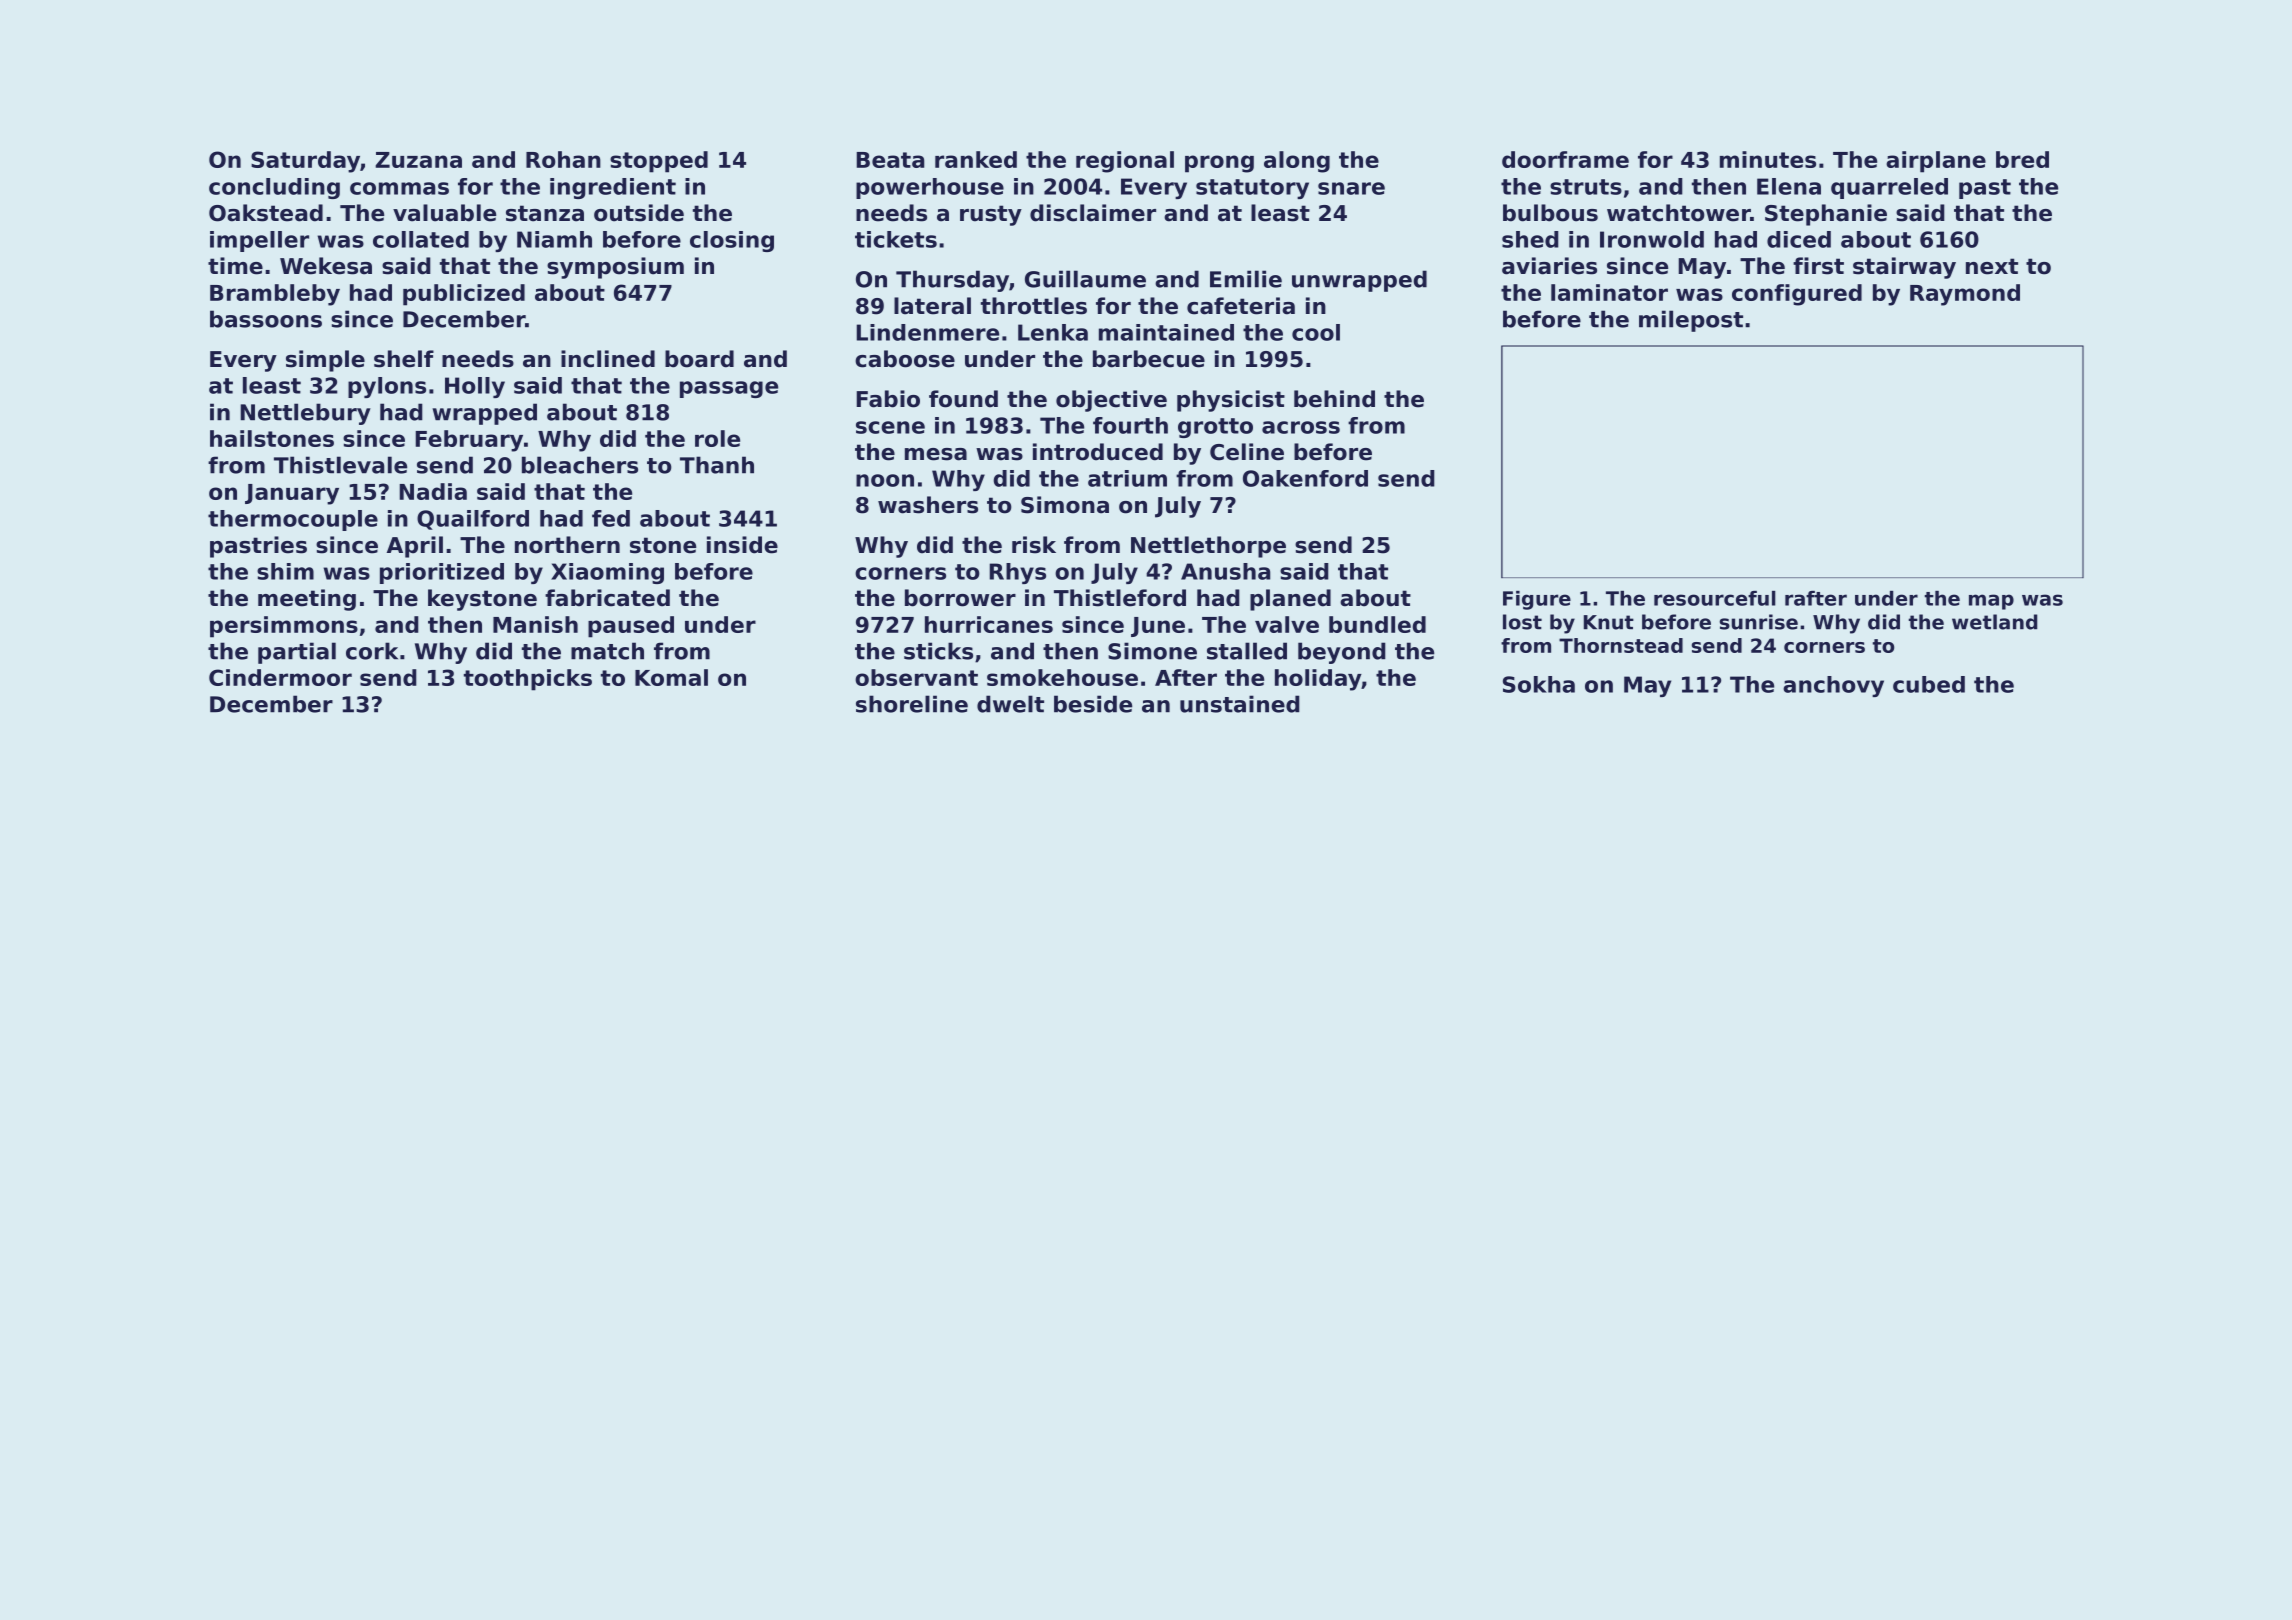  What do you see at coordinates (1208, 547) in the screenshot?
I see `Nettlethorpe` at bounding box center [1208, 547].
